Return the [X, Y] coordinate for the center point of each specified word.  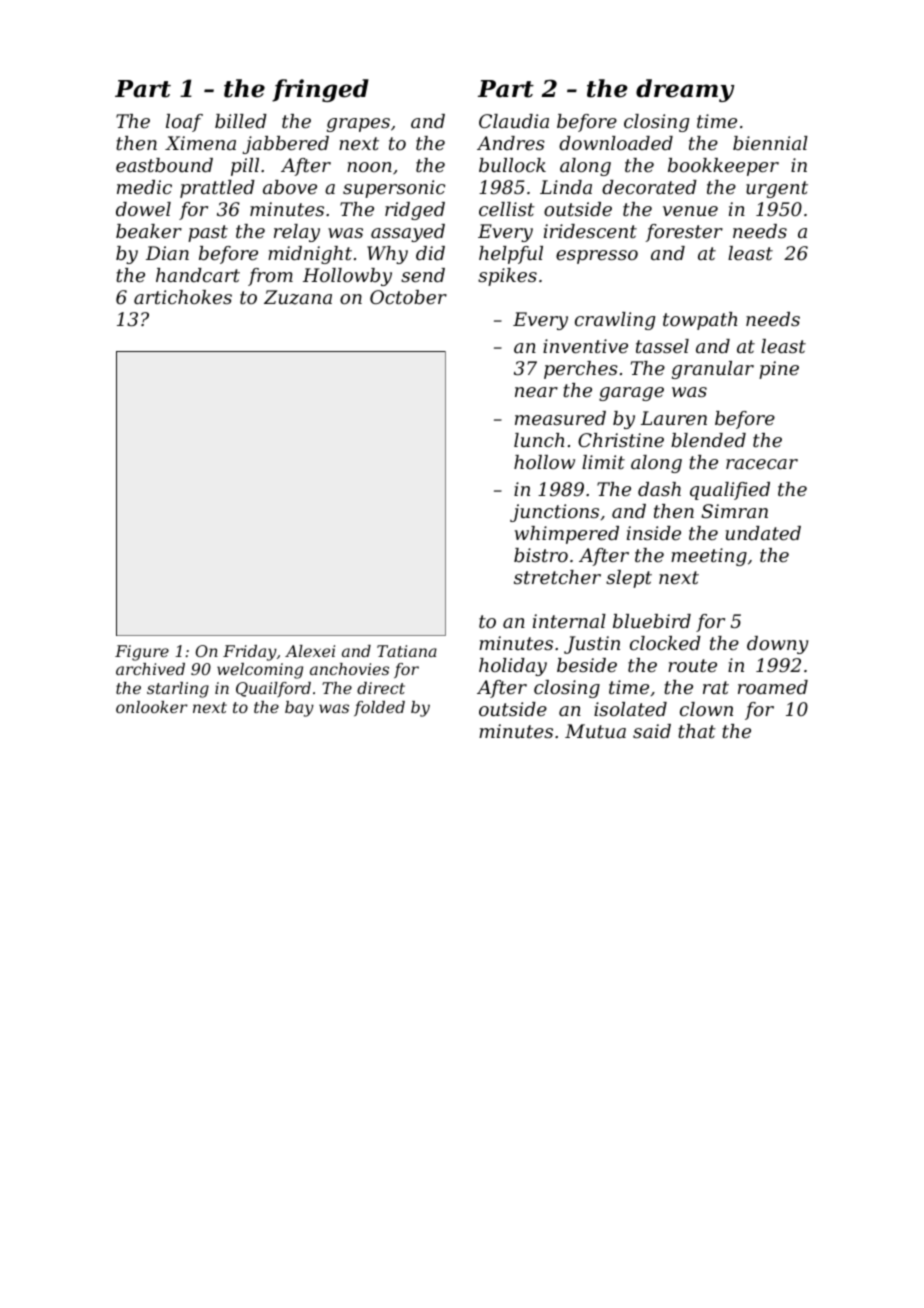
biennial [770, 143]
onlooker [152, 707]
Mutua [595, 731]
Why [387, 255]
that [697, 731]
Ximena [200, 143]
